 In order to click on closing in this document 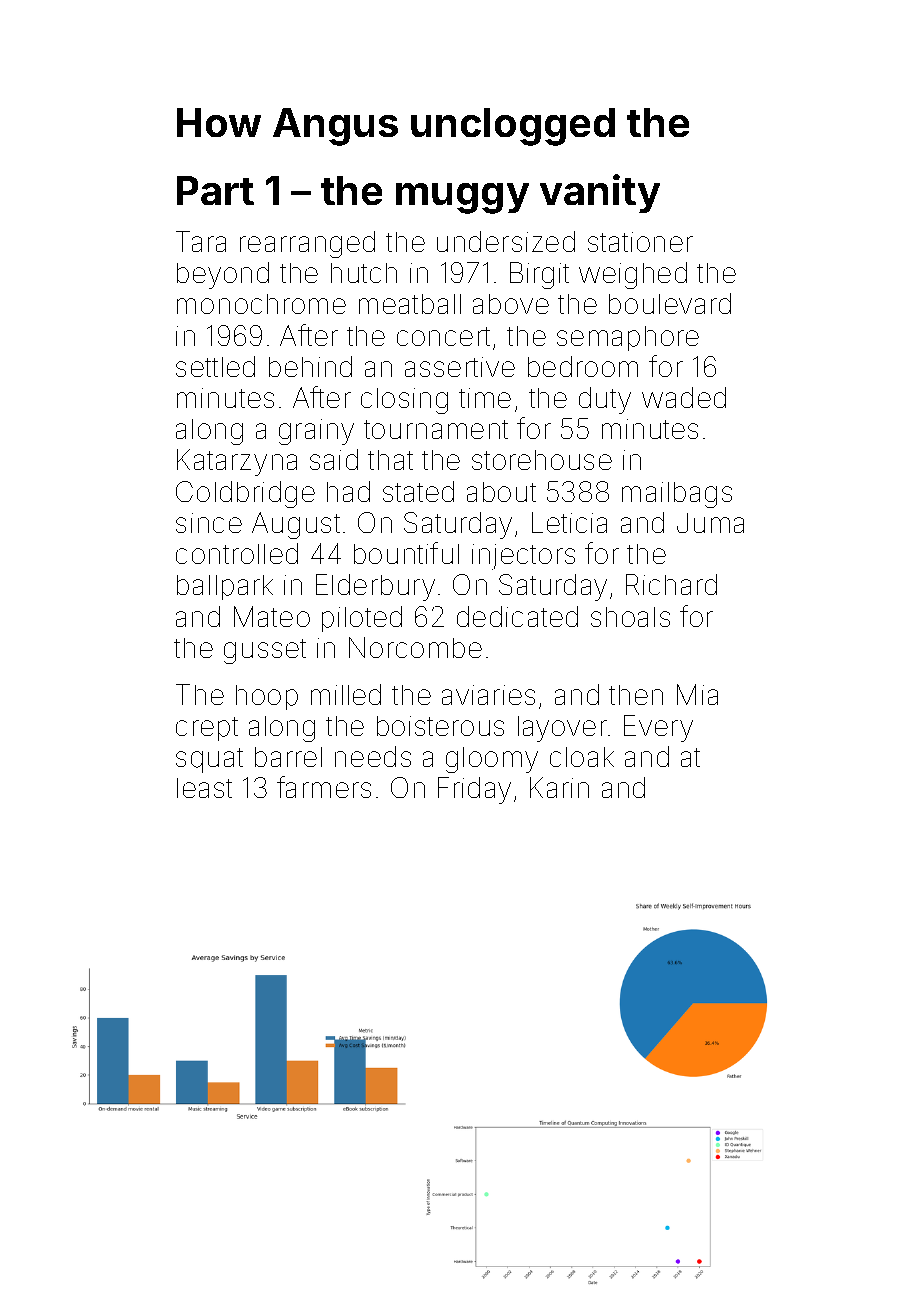, I will do `click(404, 401)`.
